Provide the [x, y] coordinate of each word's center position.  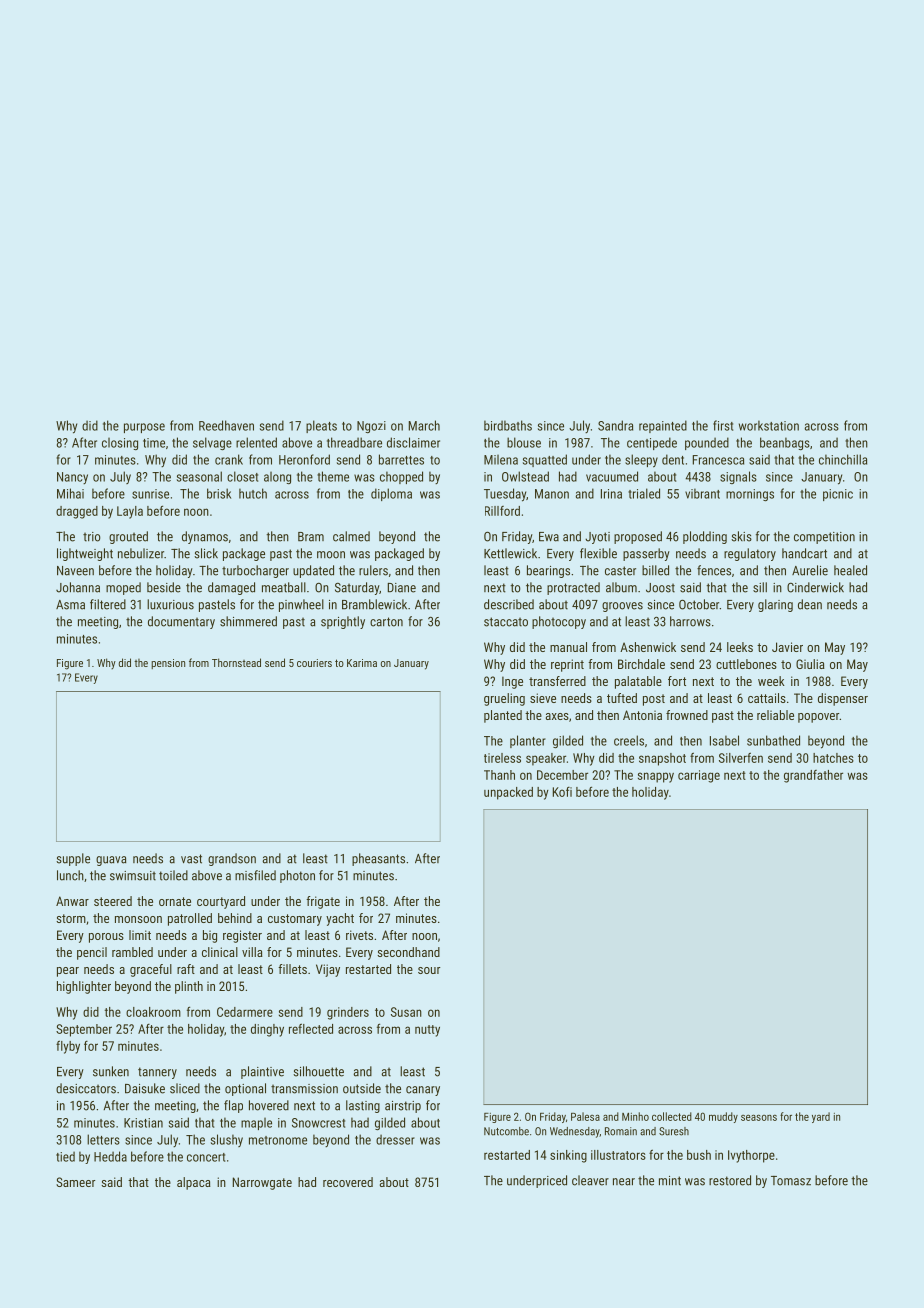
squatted [545, 460]
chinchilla [843, 459]
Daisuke [145, 1088]
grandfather [813, 776]
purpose [144, 428]
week [771, 681]
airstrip [403, 1107]
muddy [723, 1117]
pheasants [378, 859]
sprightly [343, 622]
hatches [833, 758]
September [84, 1030]
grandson [232, 859]
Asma [70, 605]
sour [429, 970]
